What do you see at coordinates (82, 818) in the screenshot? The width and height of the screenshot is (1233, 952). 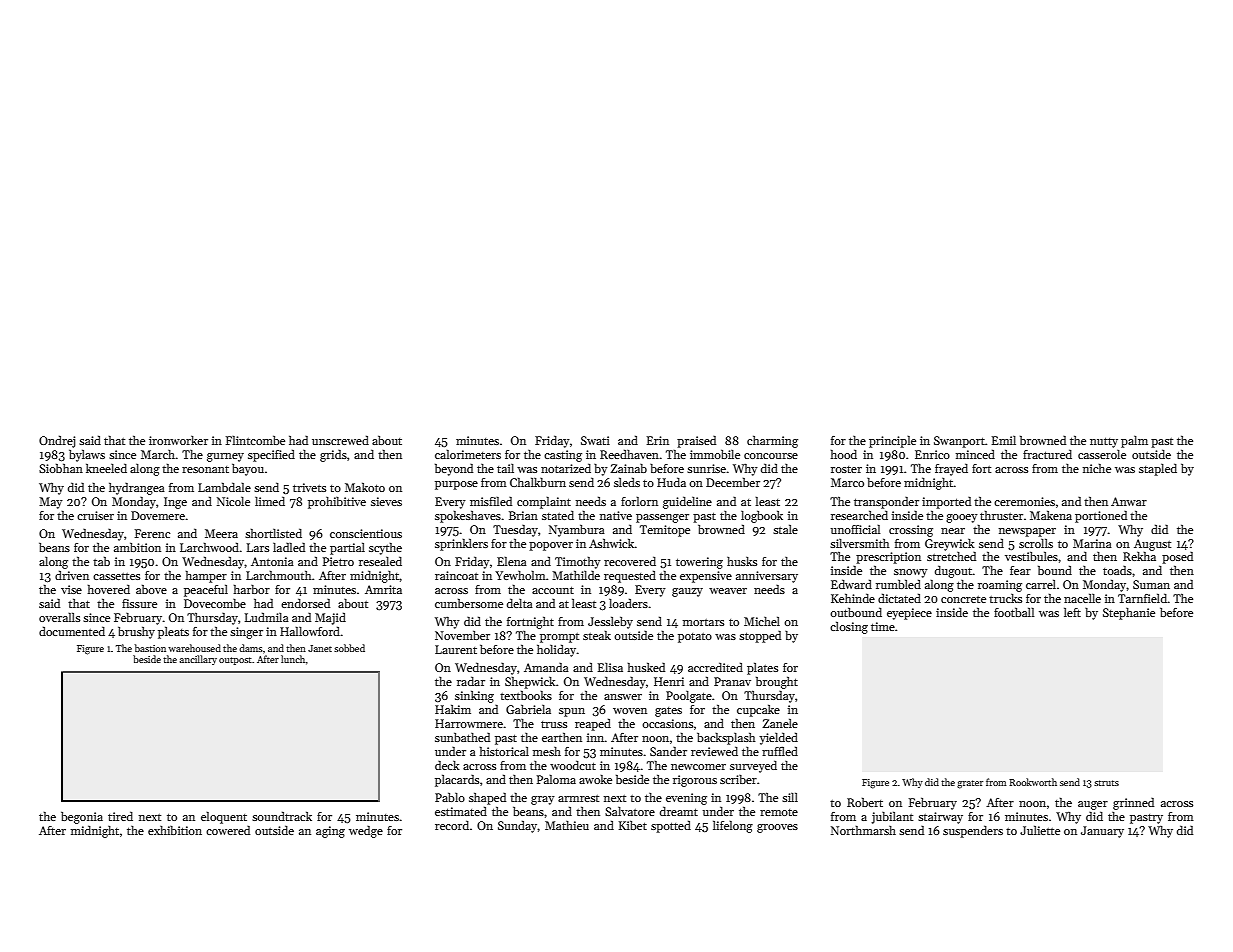 I see `begonia` at bounding box center [82, 818].
